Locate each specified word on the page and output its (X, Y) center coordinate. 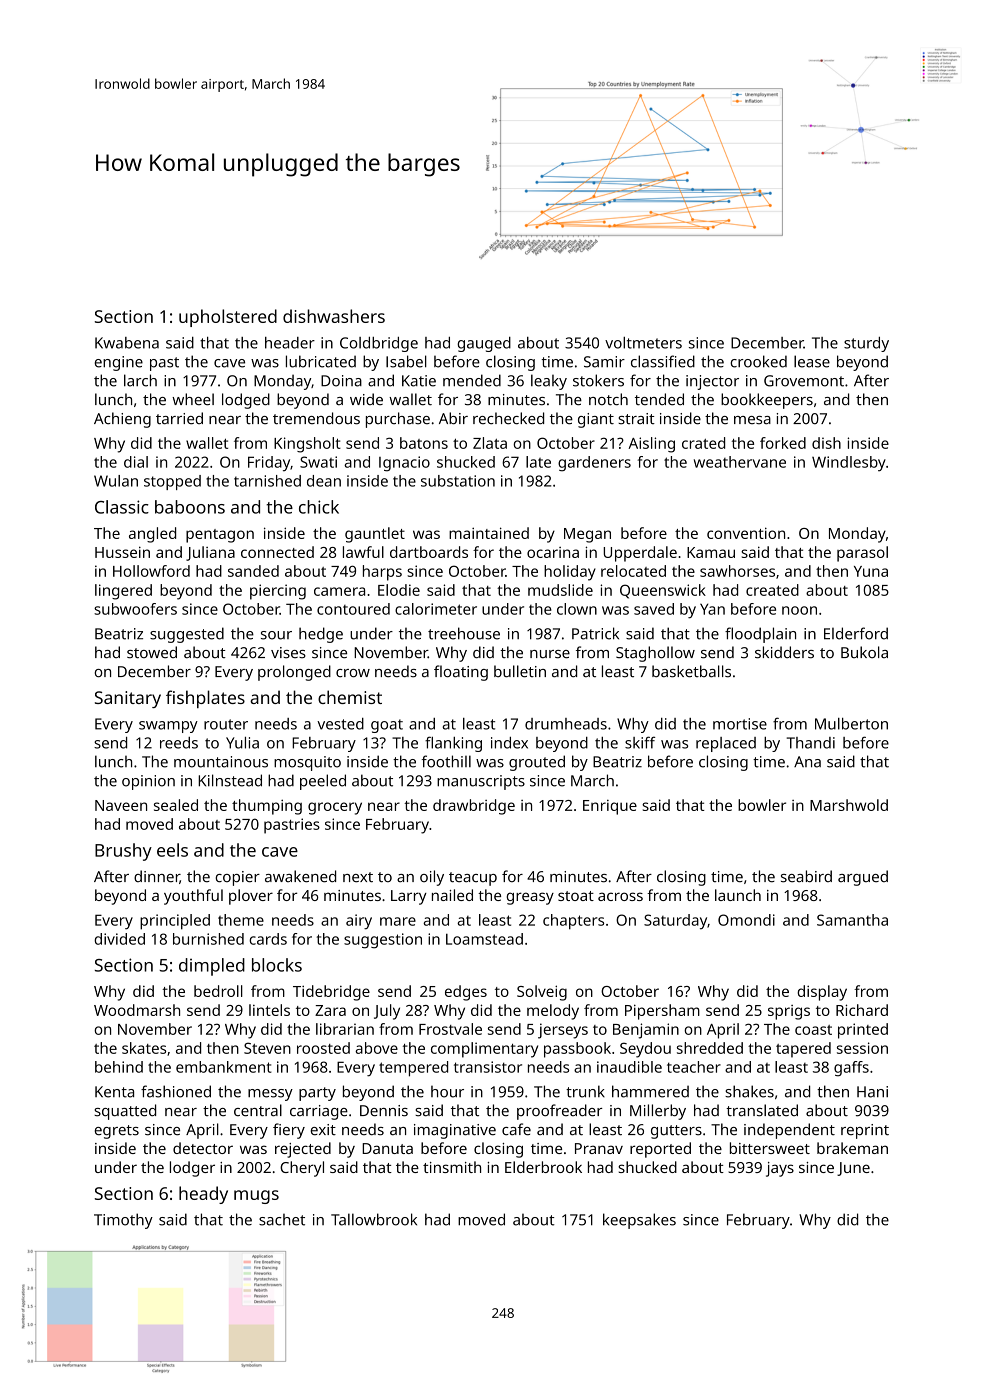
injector (712, 382)
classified (663, 361)
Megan (587, 535)
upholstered (228, 318)
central (258, 1110)
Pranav (599, 1148)
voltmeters (643, 343)
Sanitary (128, 699)
